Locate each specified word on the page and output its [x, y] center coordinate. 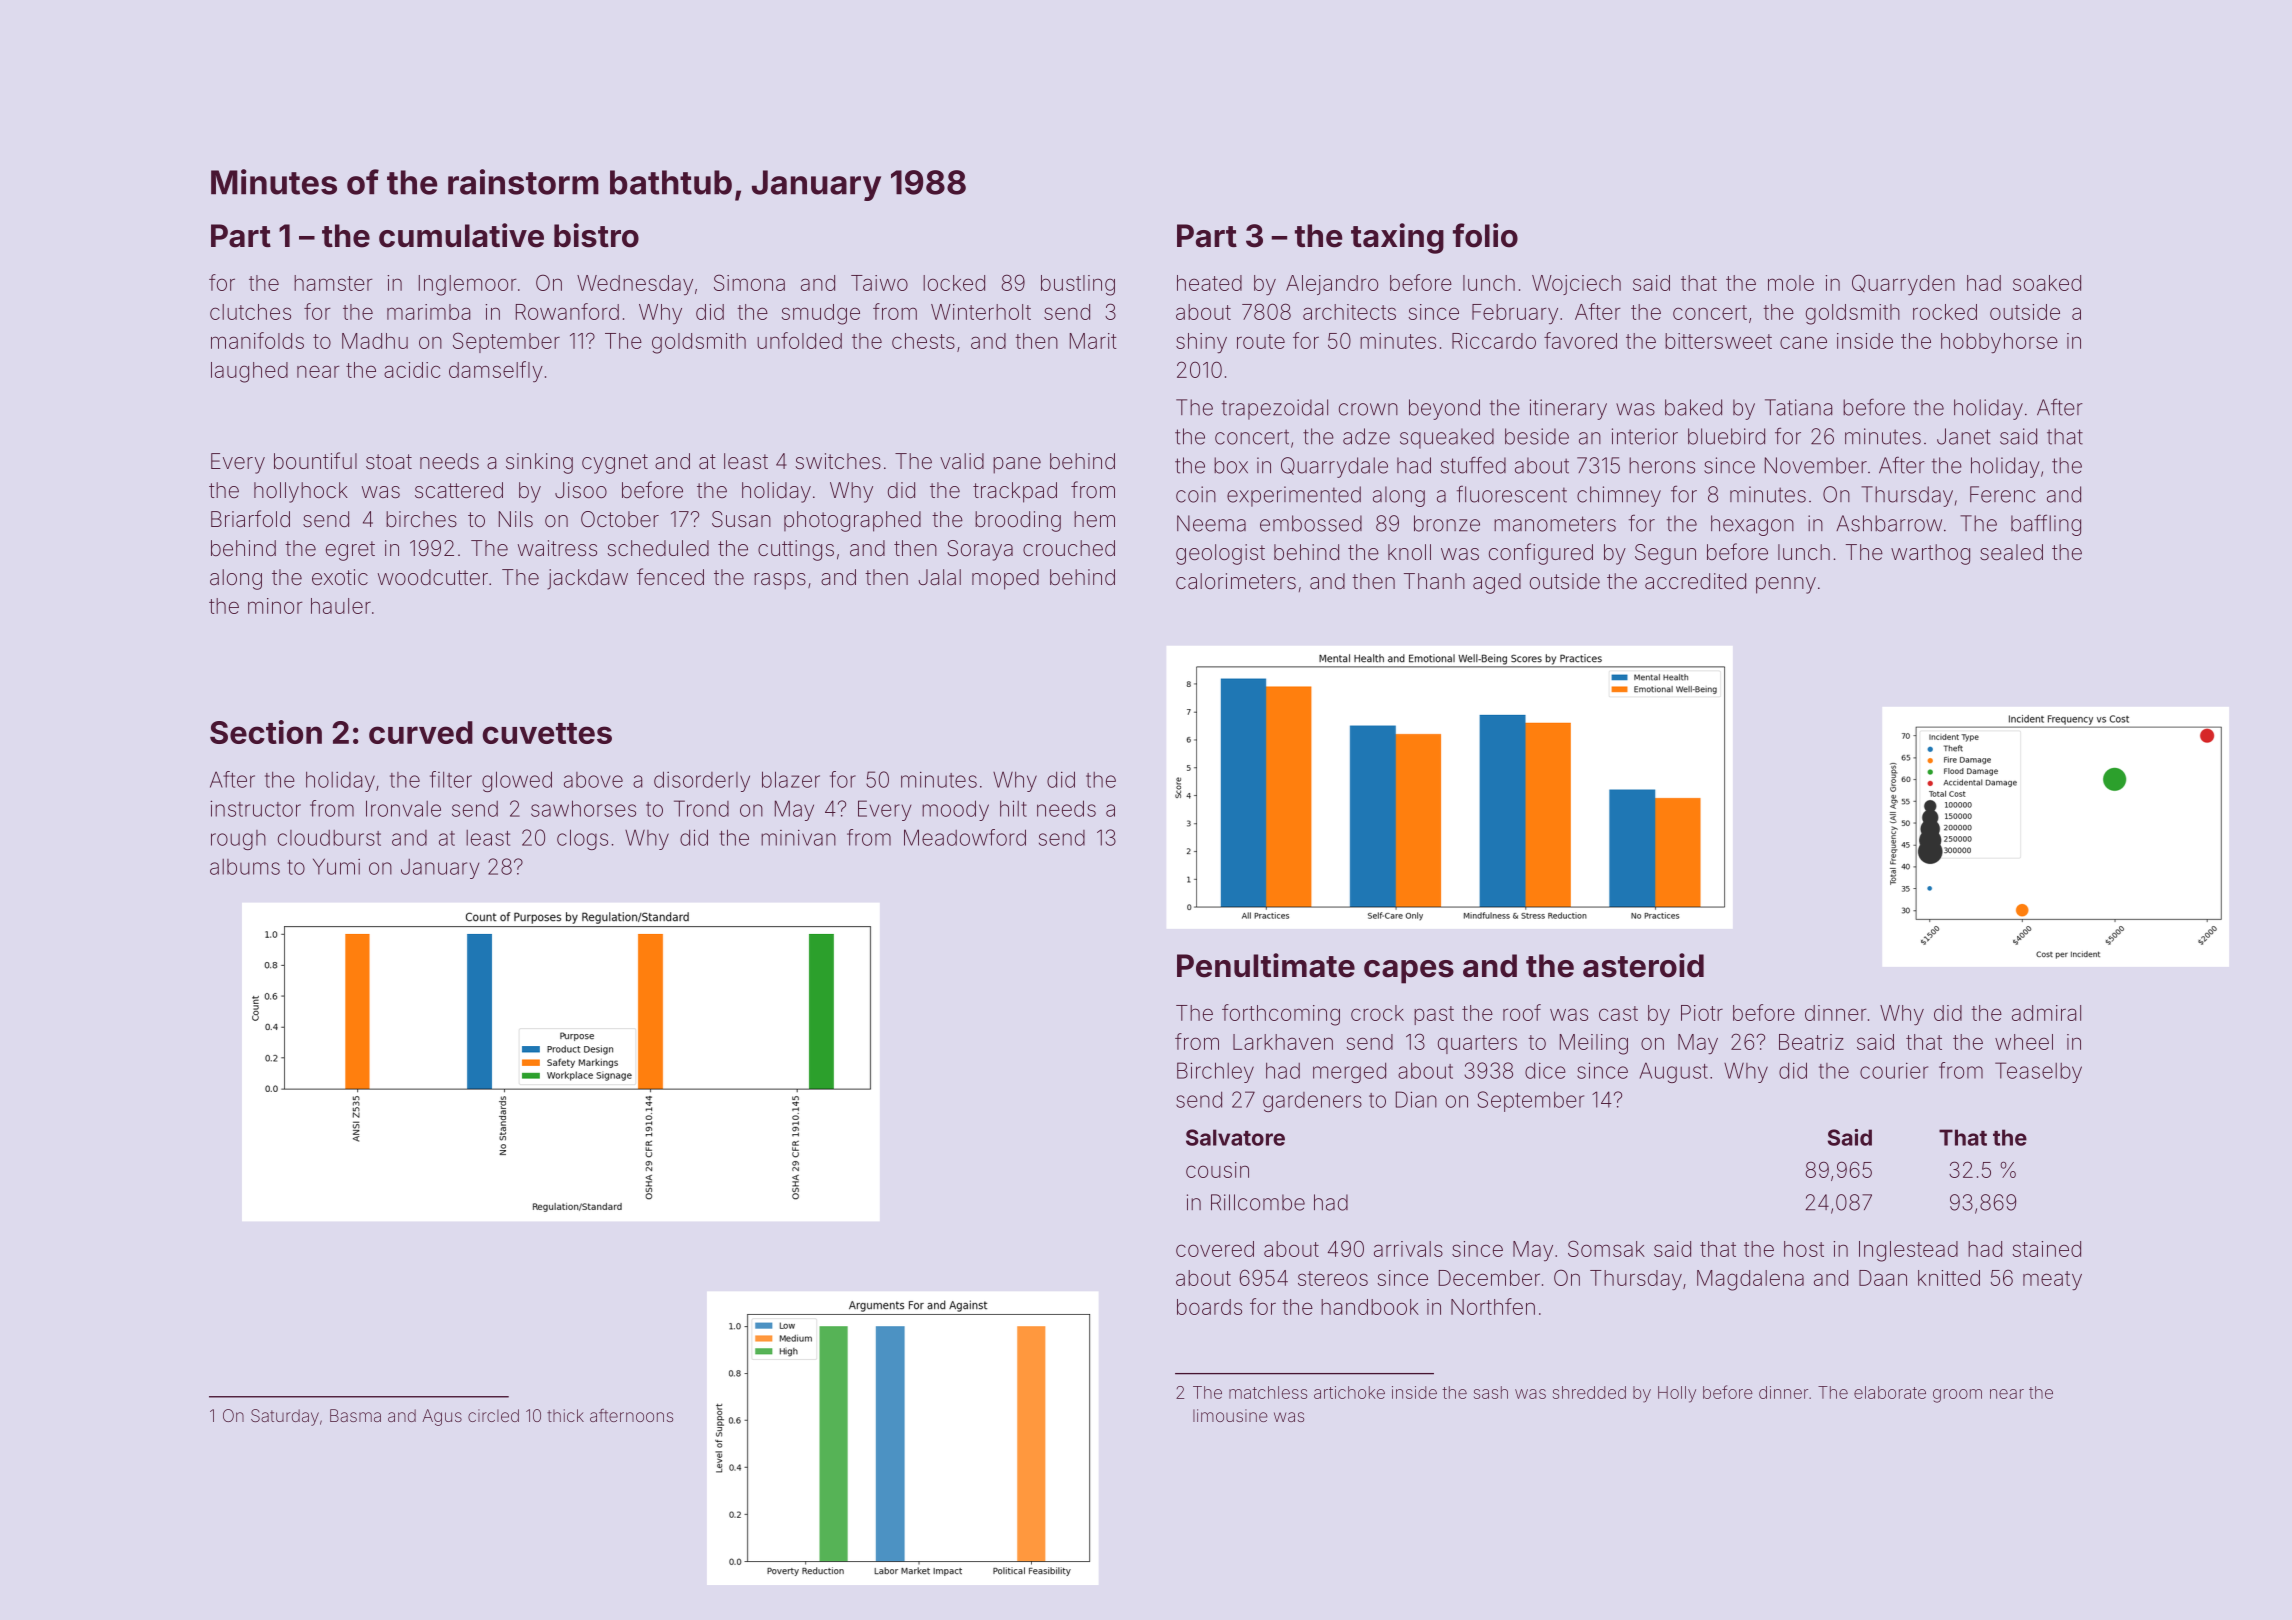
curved [421, 732]
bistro [596, 235]
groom [1957, 1396]
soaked [2047, 283]
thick [565, 1415]
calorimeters [1236, 581]
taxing [1397, 238]
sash [1491, 1392]
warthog [1930, 554]
